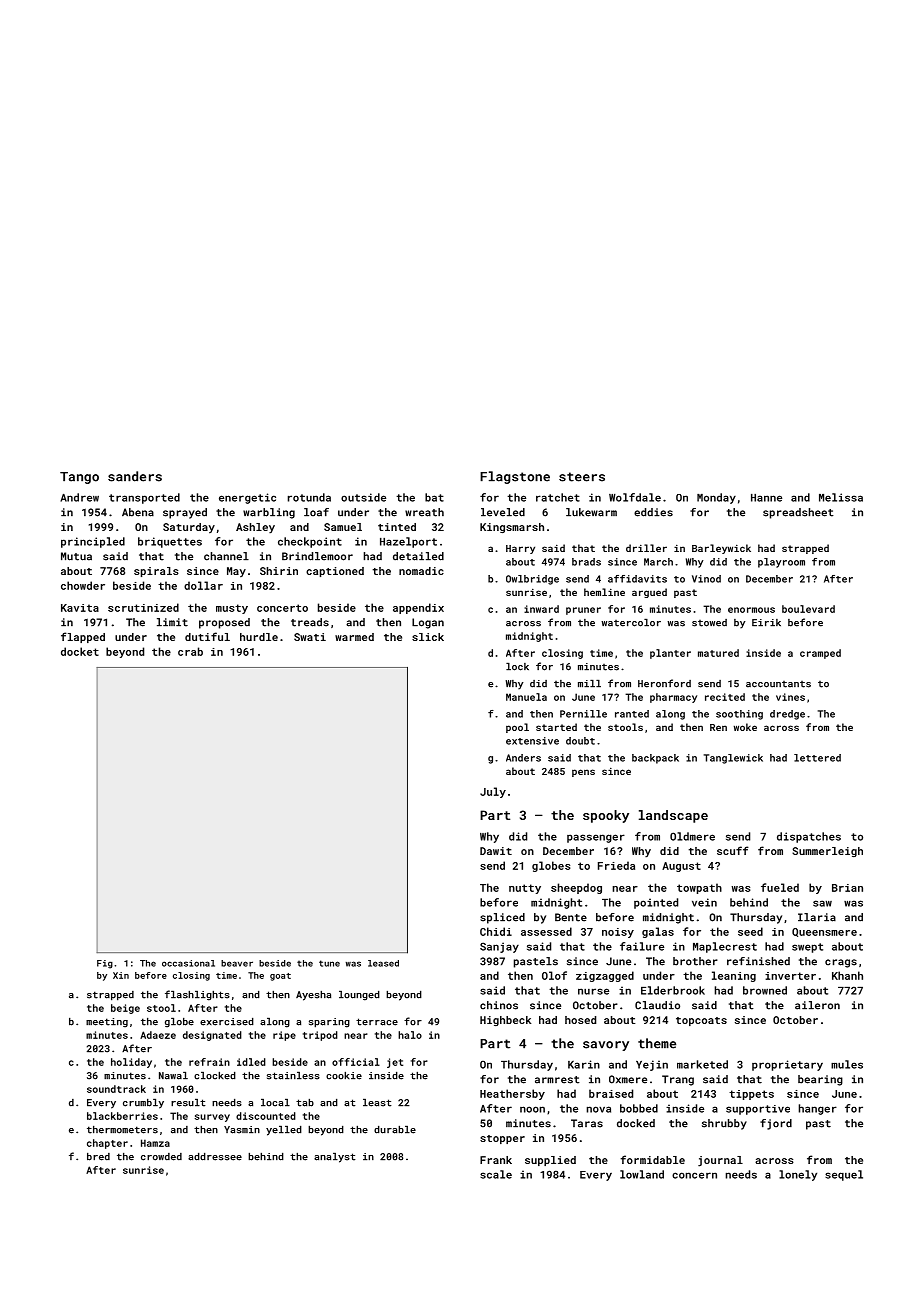 The width and height of the screenshot is (924, 1308). Describe the element at coordinates (496, 1160) in the screenshot. I see `Frank` at that location.
